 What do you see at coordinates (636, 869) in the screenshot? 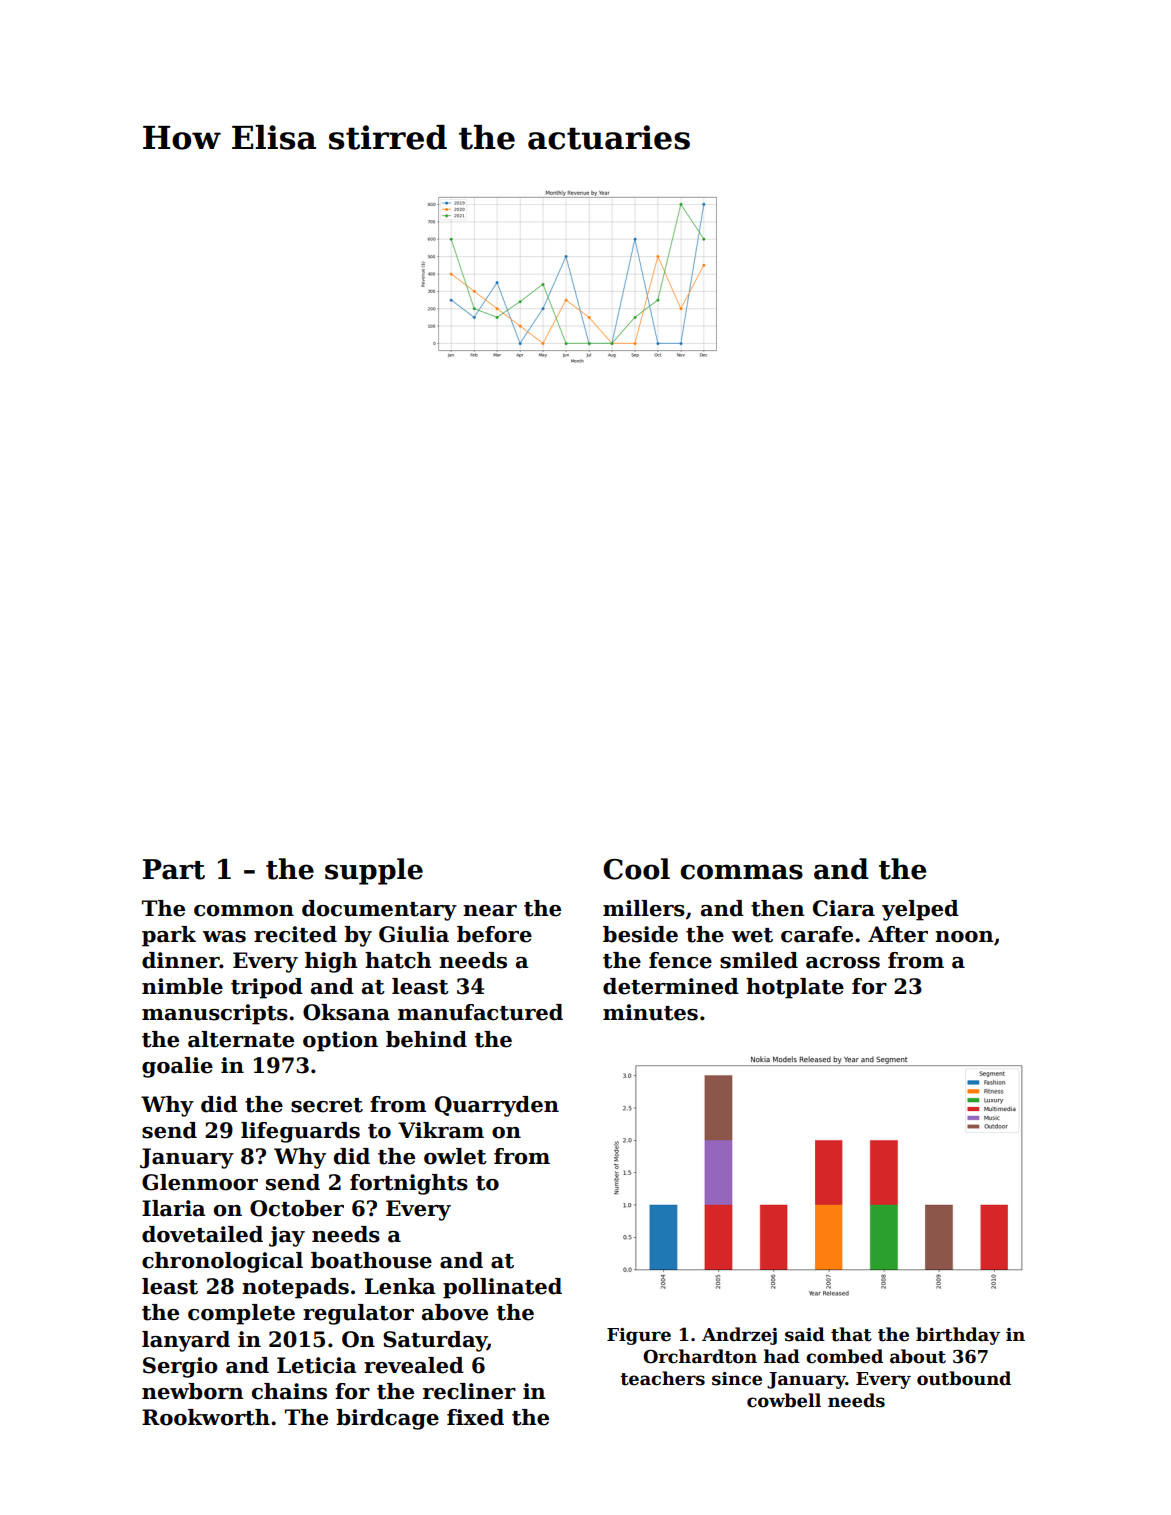
I see `Cool` at bounding box center [636, 869].
